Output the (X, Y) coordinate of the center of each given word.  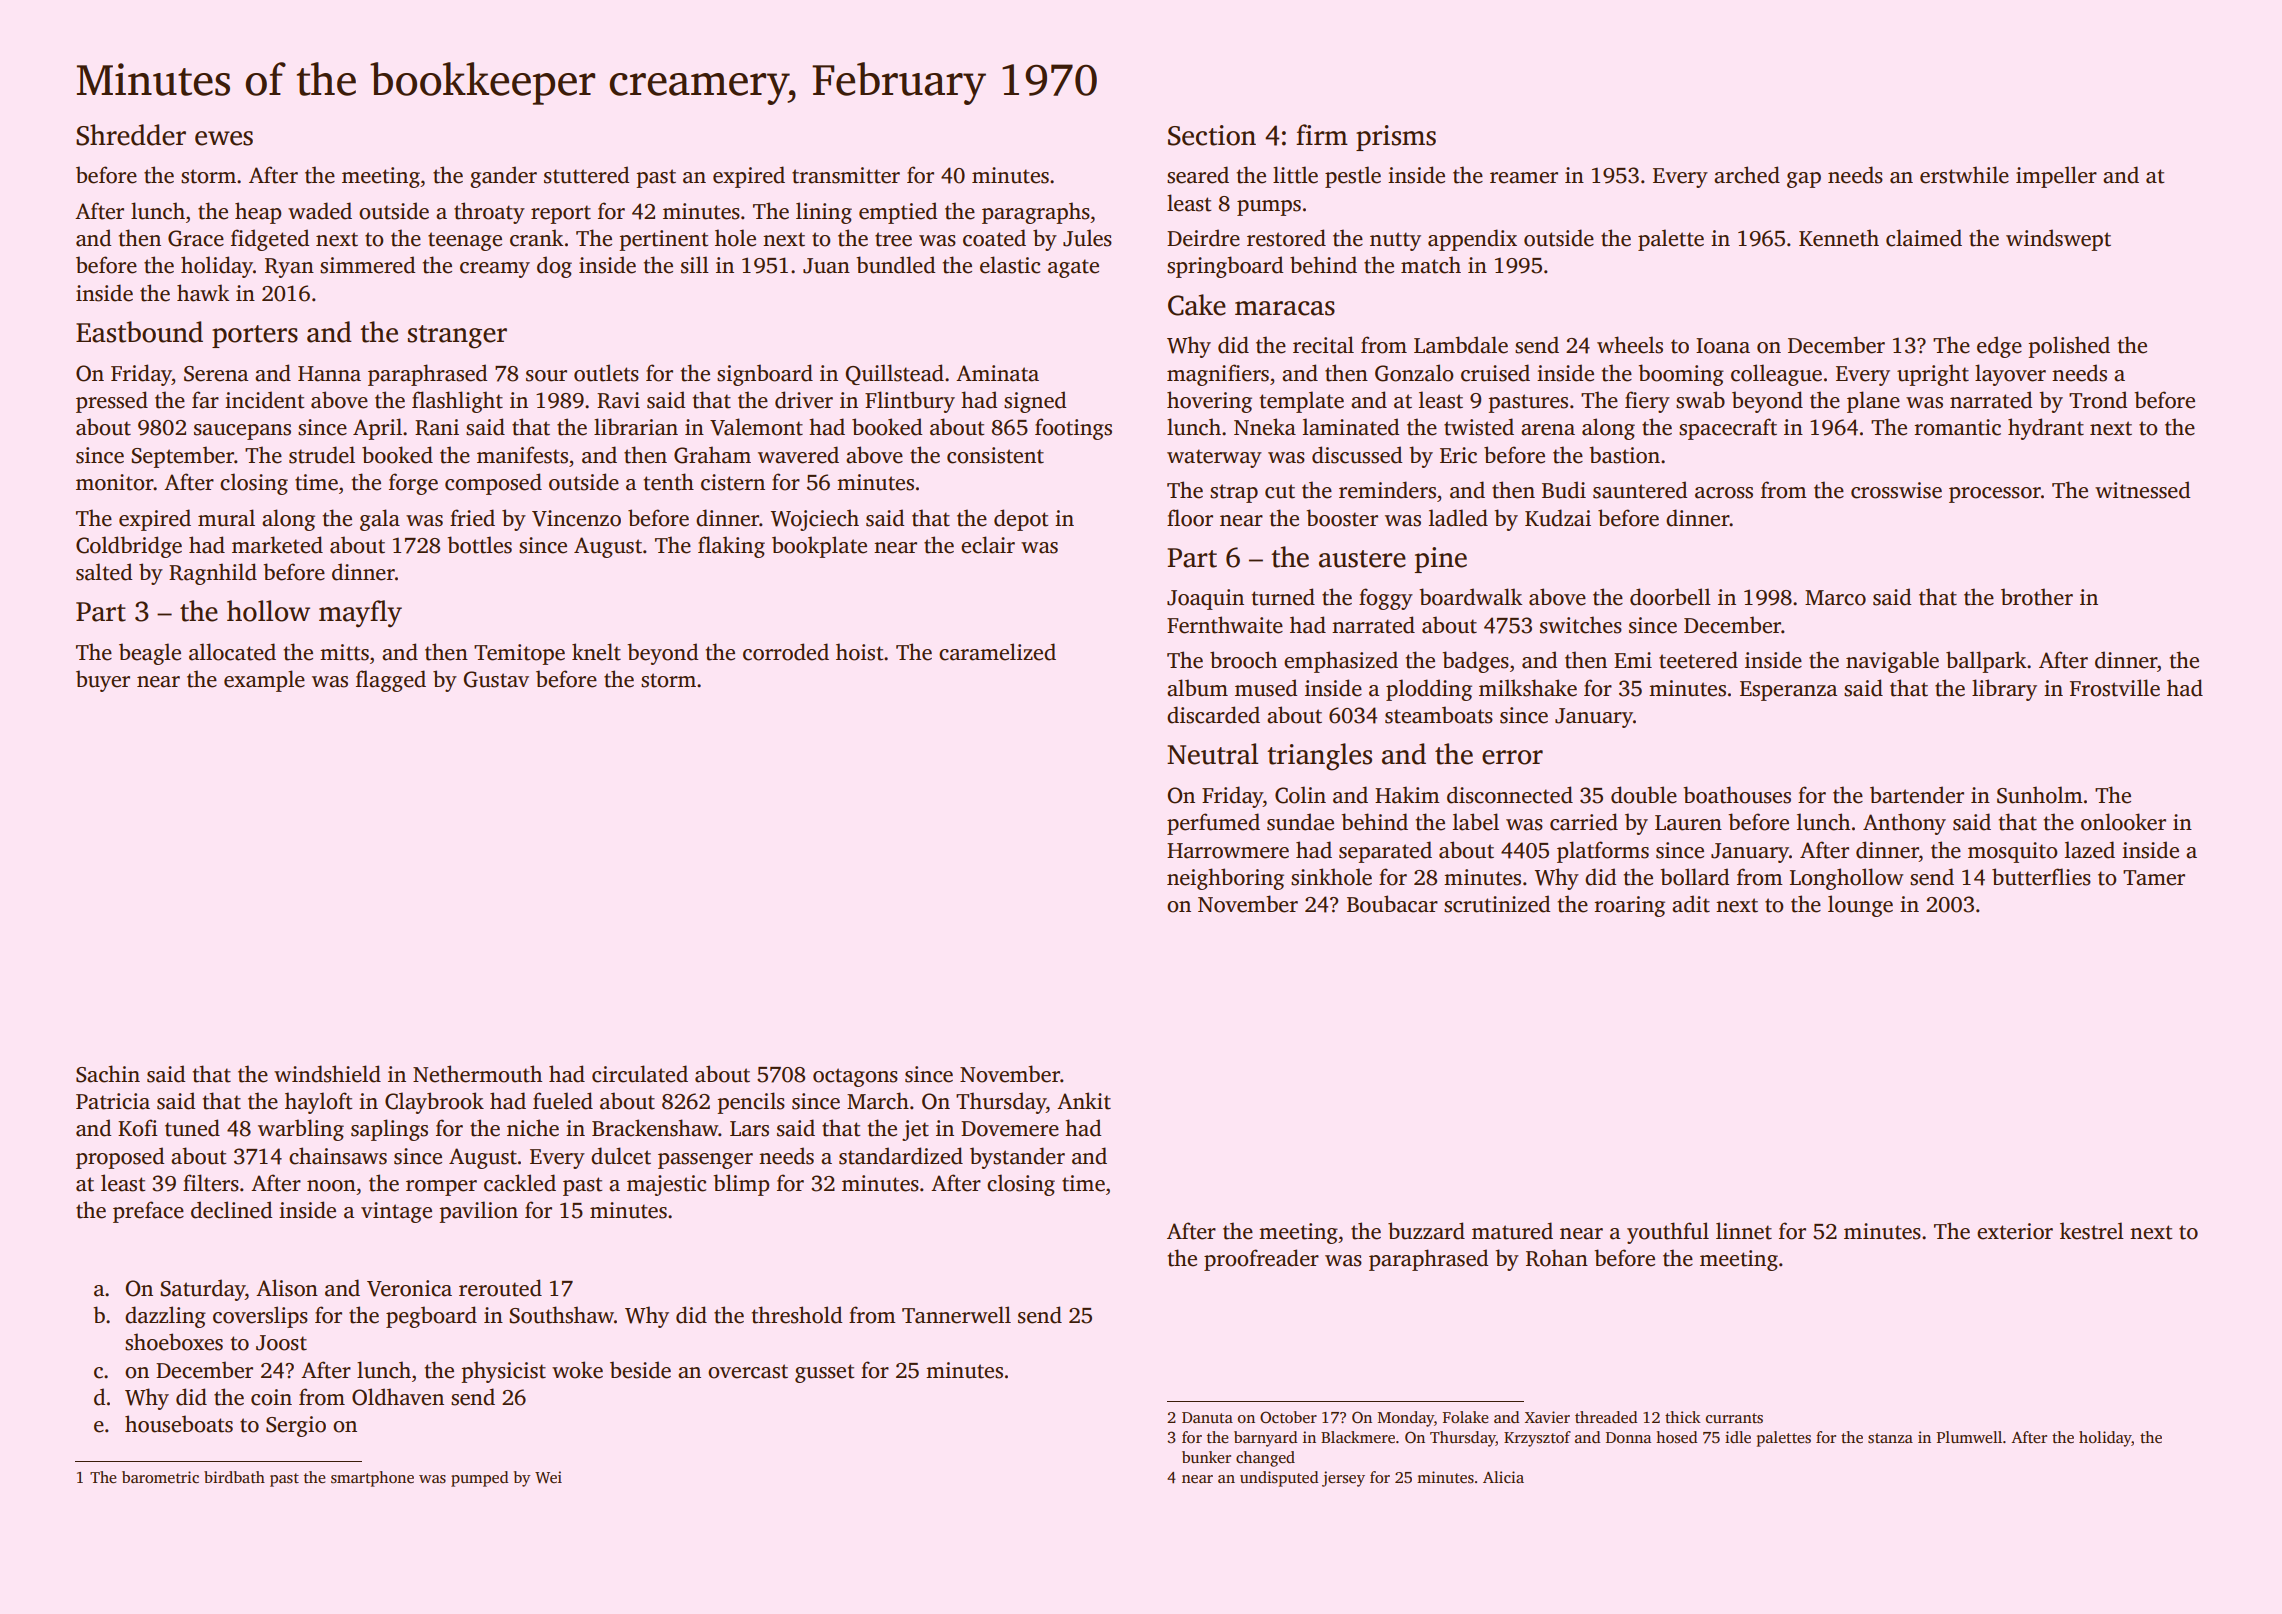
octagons (855, 1077)
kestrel (2092, 1231)
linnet (1744, 1231)
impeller (2056, 177)
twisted (1479, 427)
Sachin (108, 1074)
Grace (196, 238)
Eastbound (139, 332)
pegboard (431, 1317)
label (1476, 822)
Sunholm (2040, 795)
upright (1933, 375)
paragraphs (1036, 213)
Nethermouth (477, 1074)
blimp (741, 1185)
